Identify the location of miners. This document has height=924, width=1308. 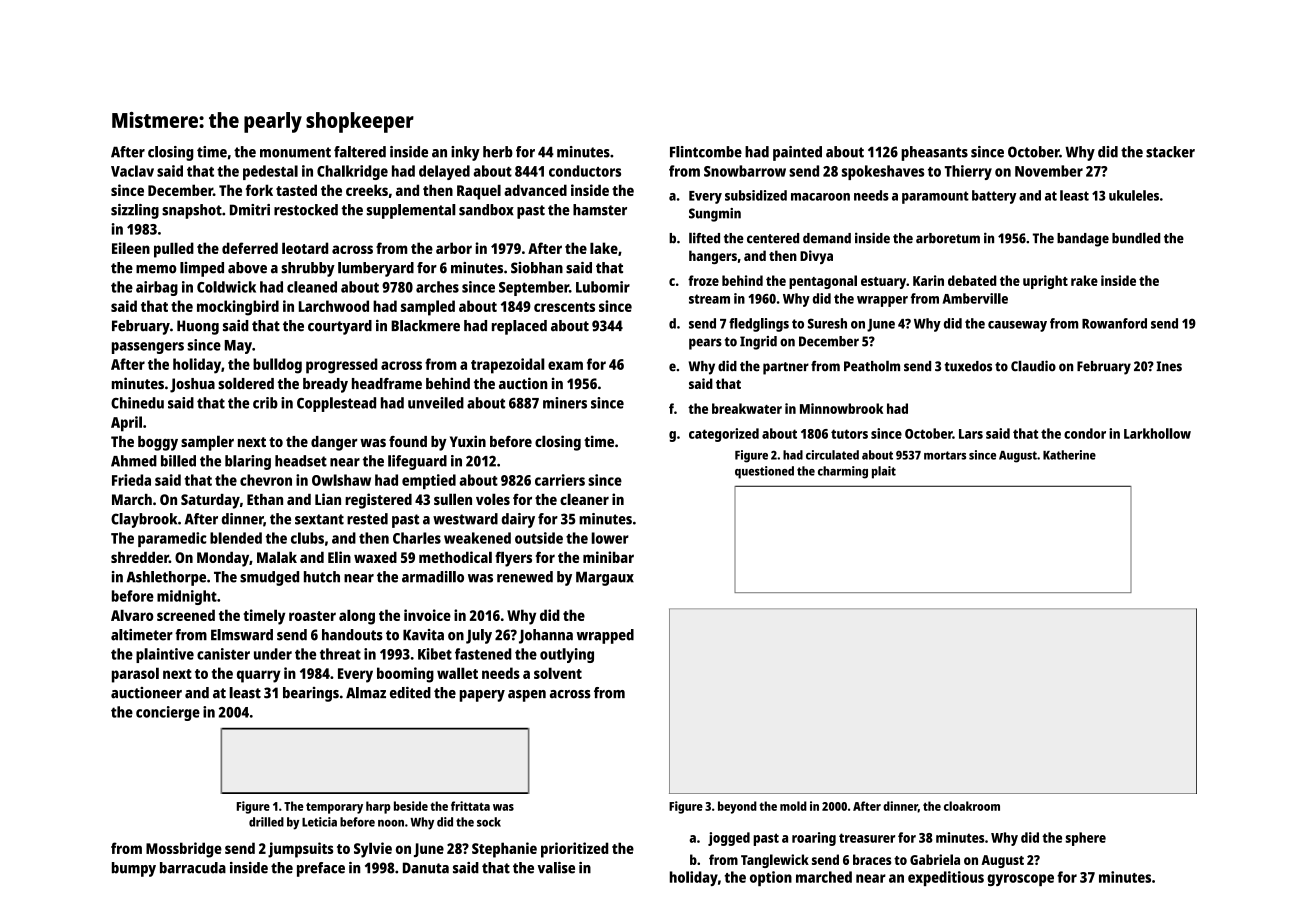
(565, 403).
